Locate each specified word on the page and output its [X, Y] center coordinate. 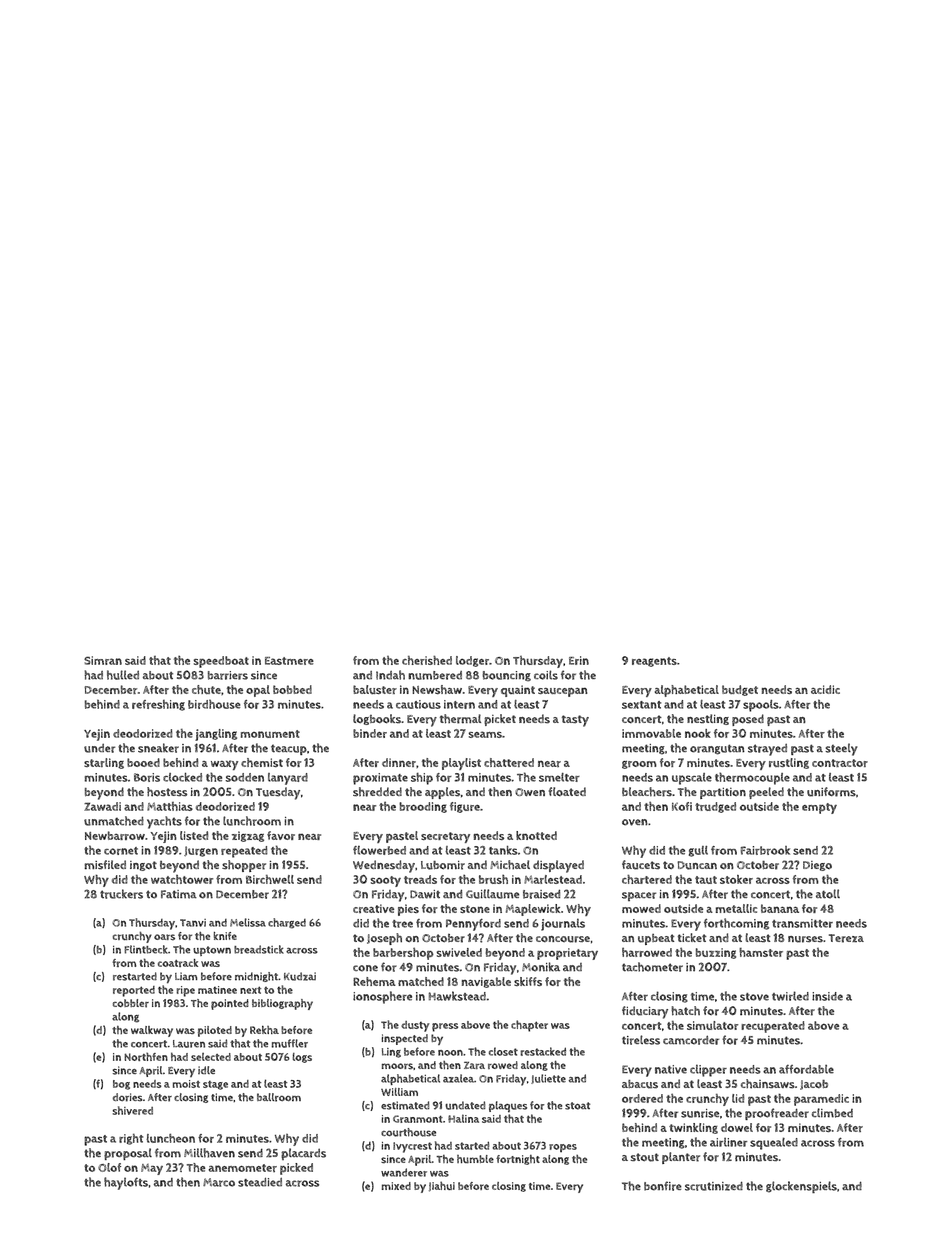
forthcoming [736, 924]
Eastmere [289, 661]
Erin [579, 660]
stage [215, 1085]
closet [503, 1051]
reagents [654, 662]
